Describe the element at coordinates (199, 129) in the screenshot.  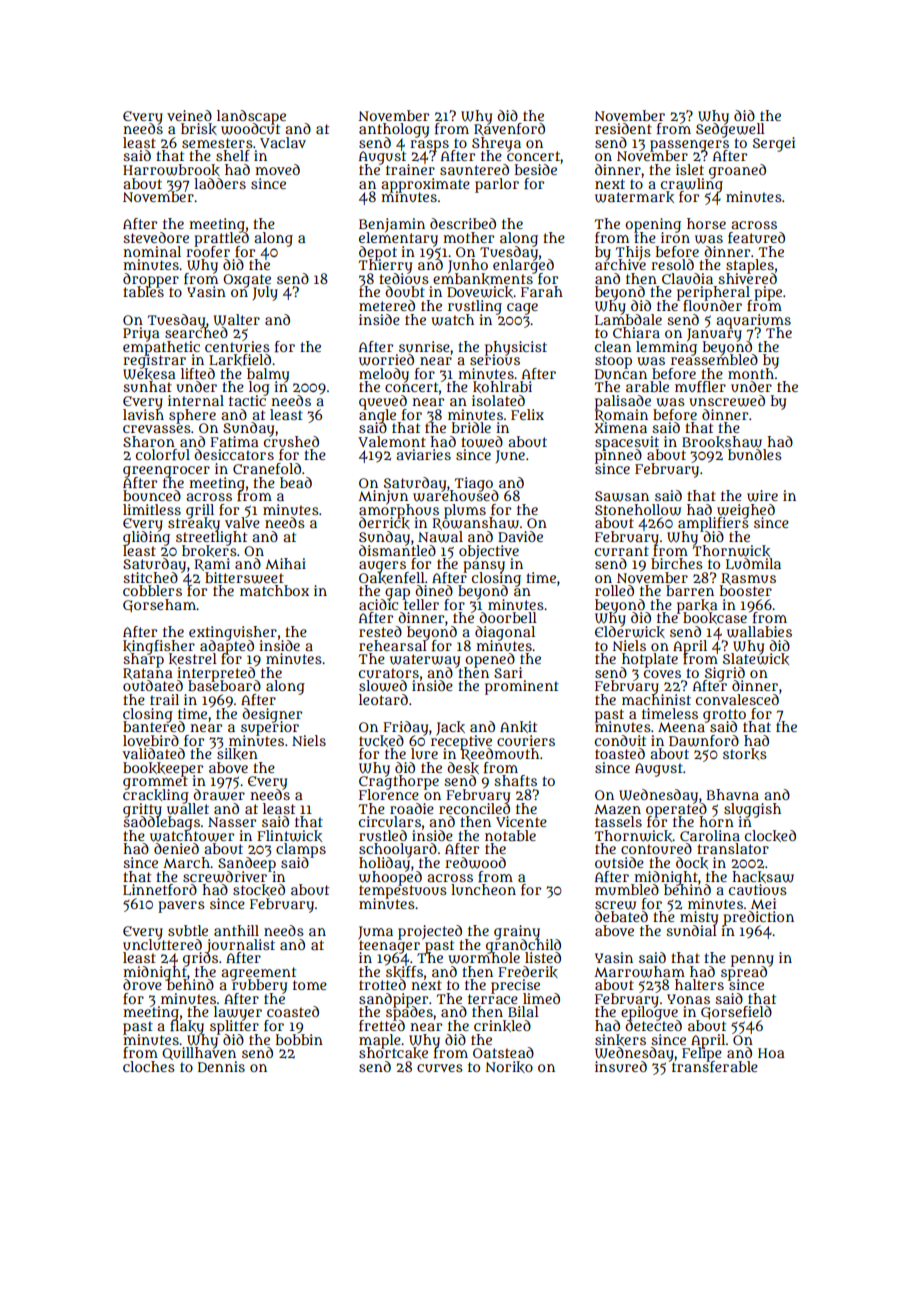
I see `brisk` at that location.
